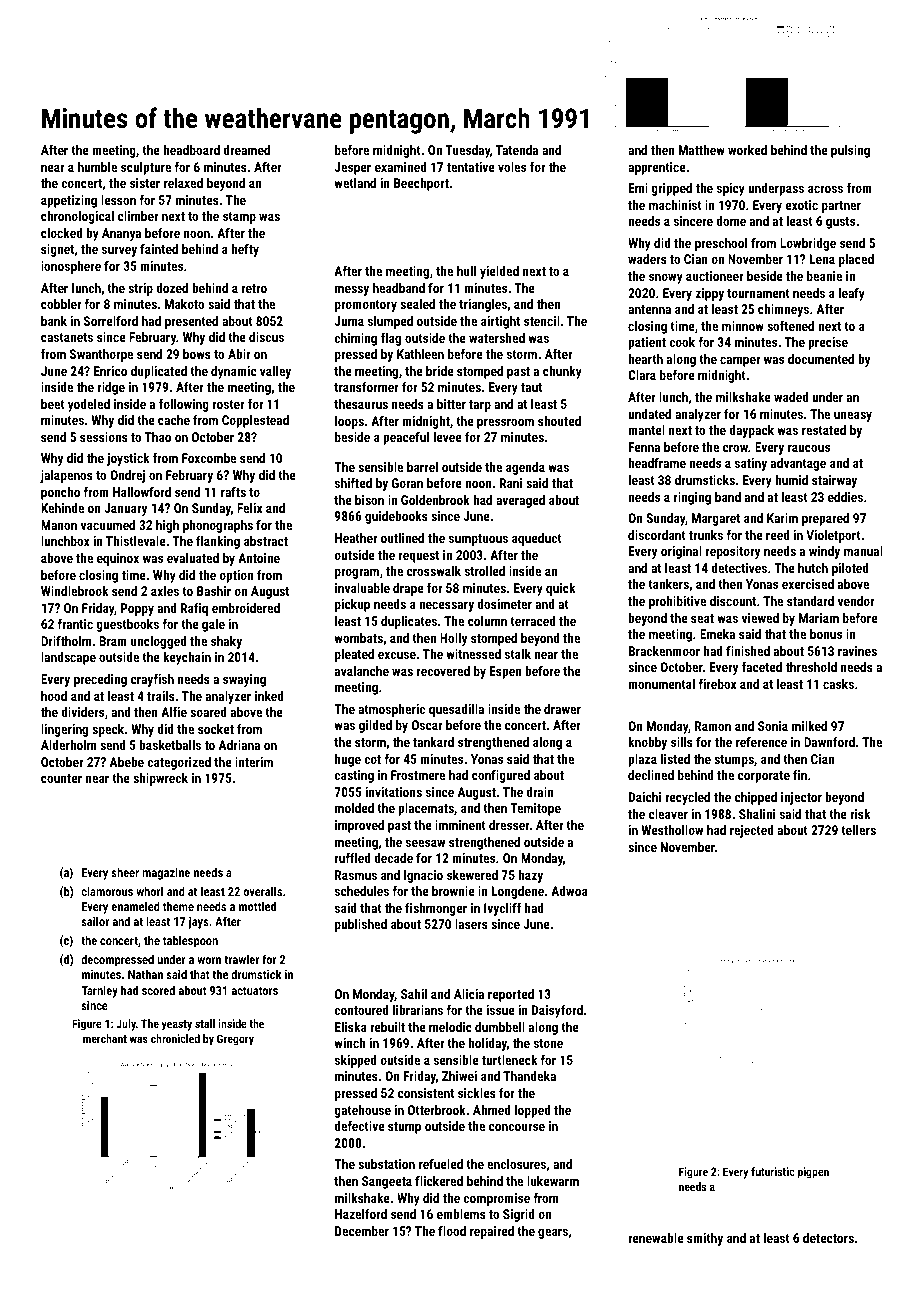 The height and width of the document is (1308, 924). I want to click on pulsing, so click(850, 151).
